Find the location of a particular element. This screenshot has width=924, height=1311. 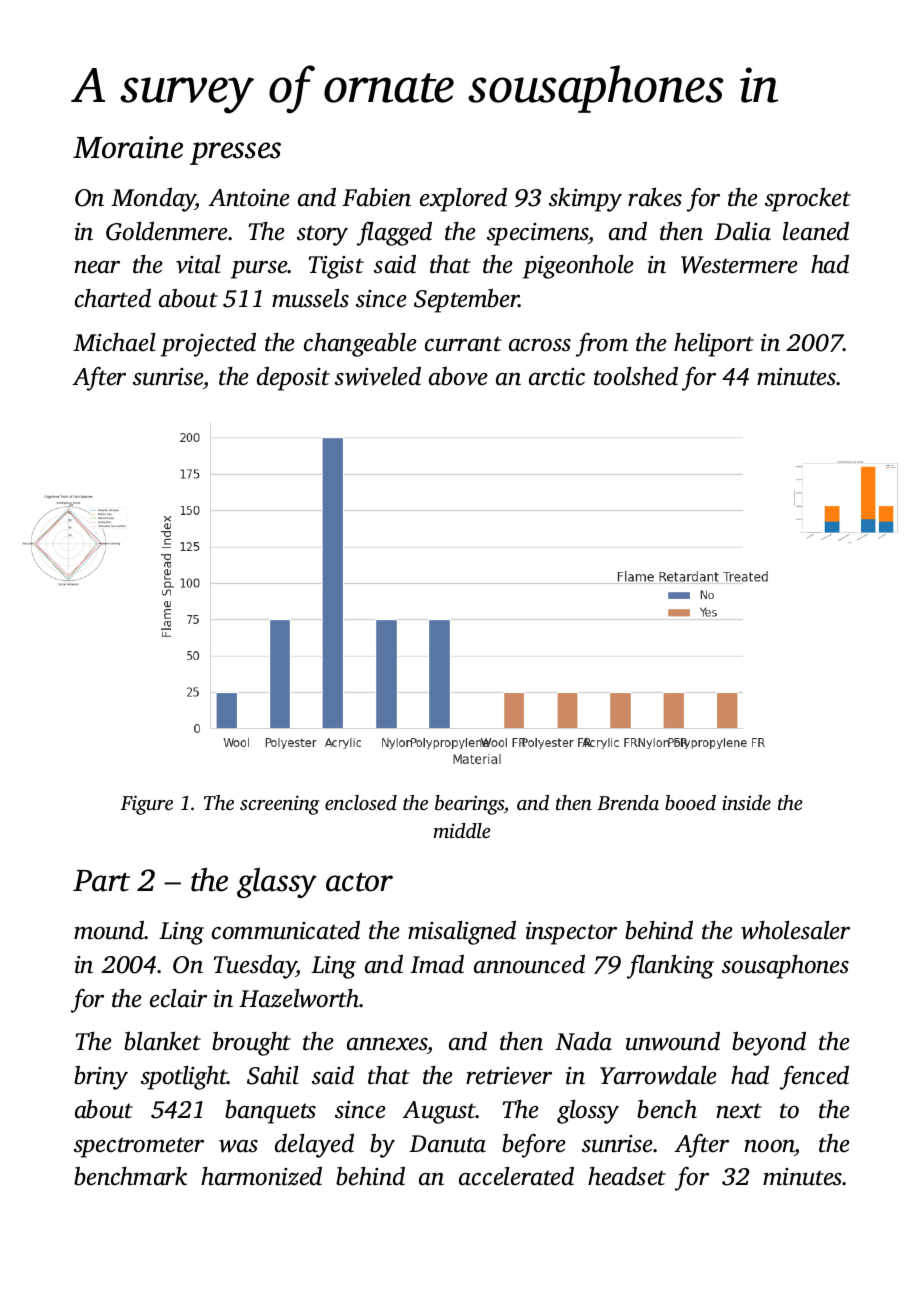

Brenda is located at coordinates (628, 802).
